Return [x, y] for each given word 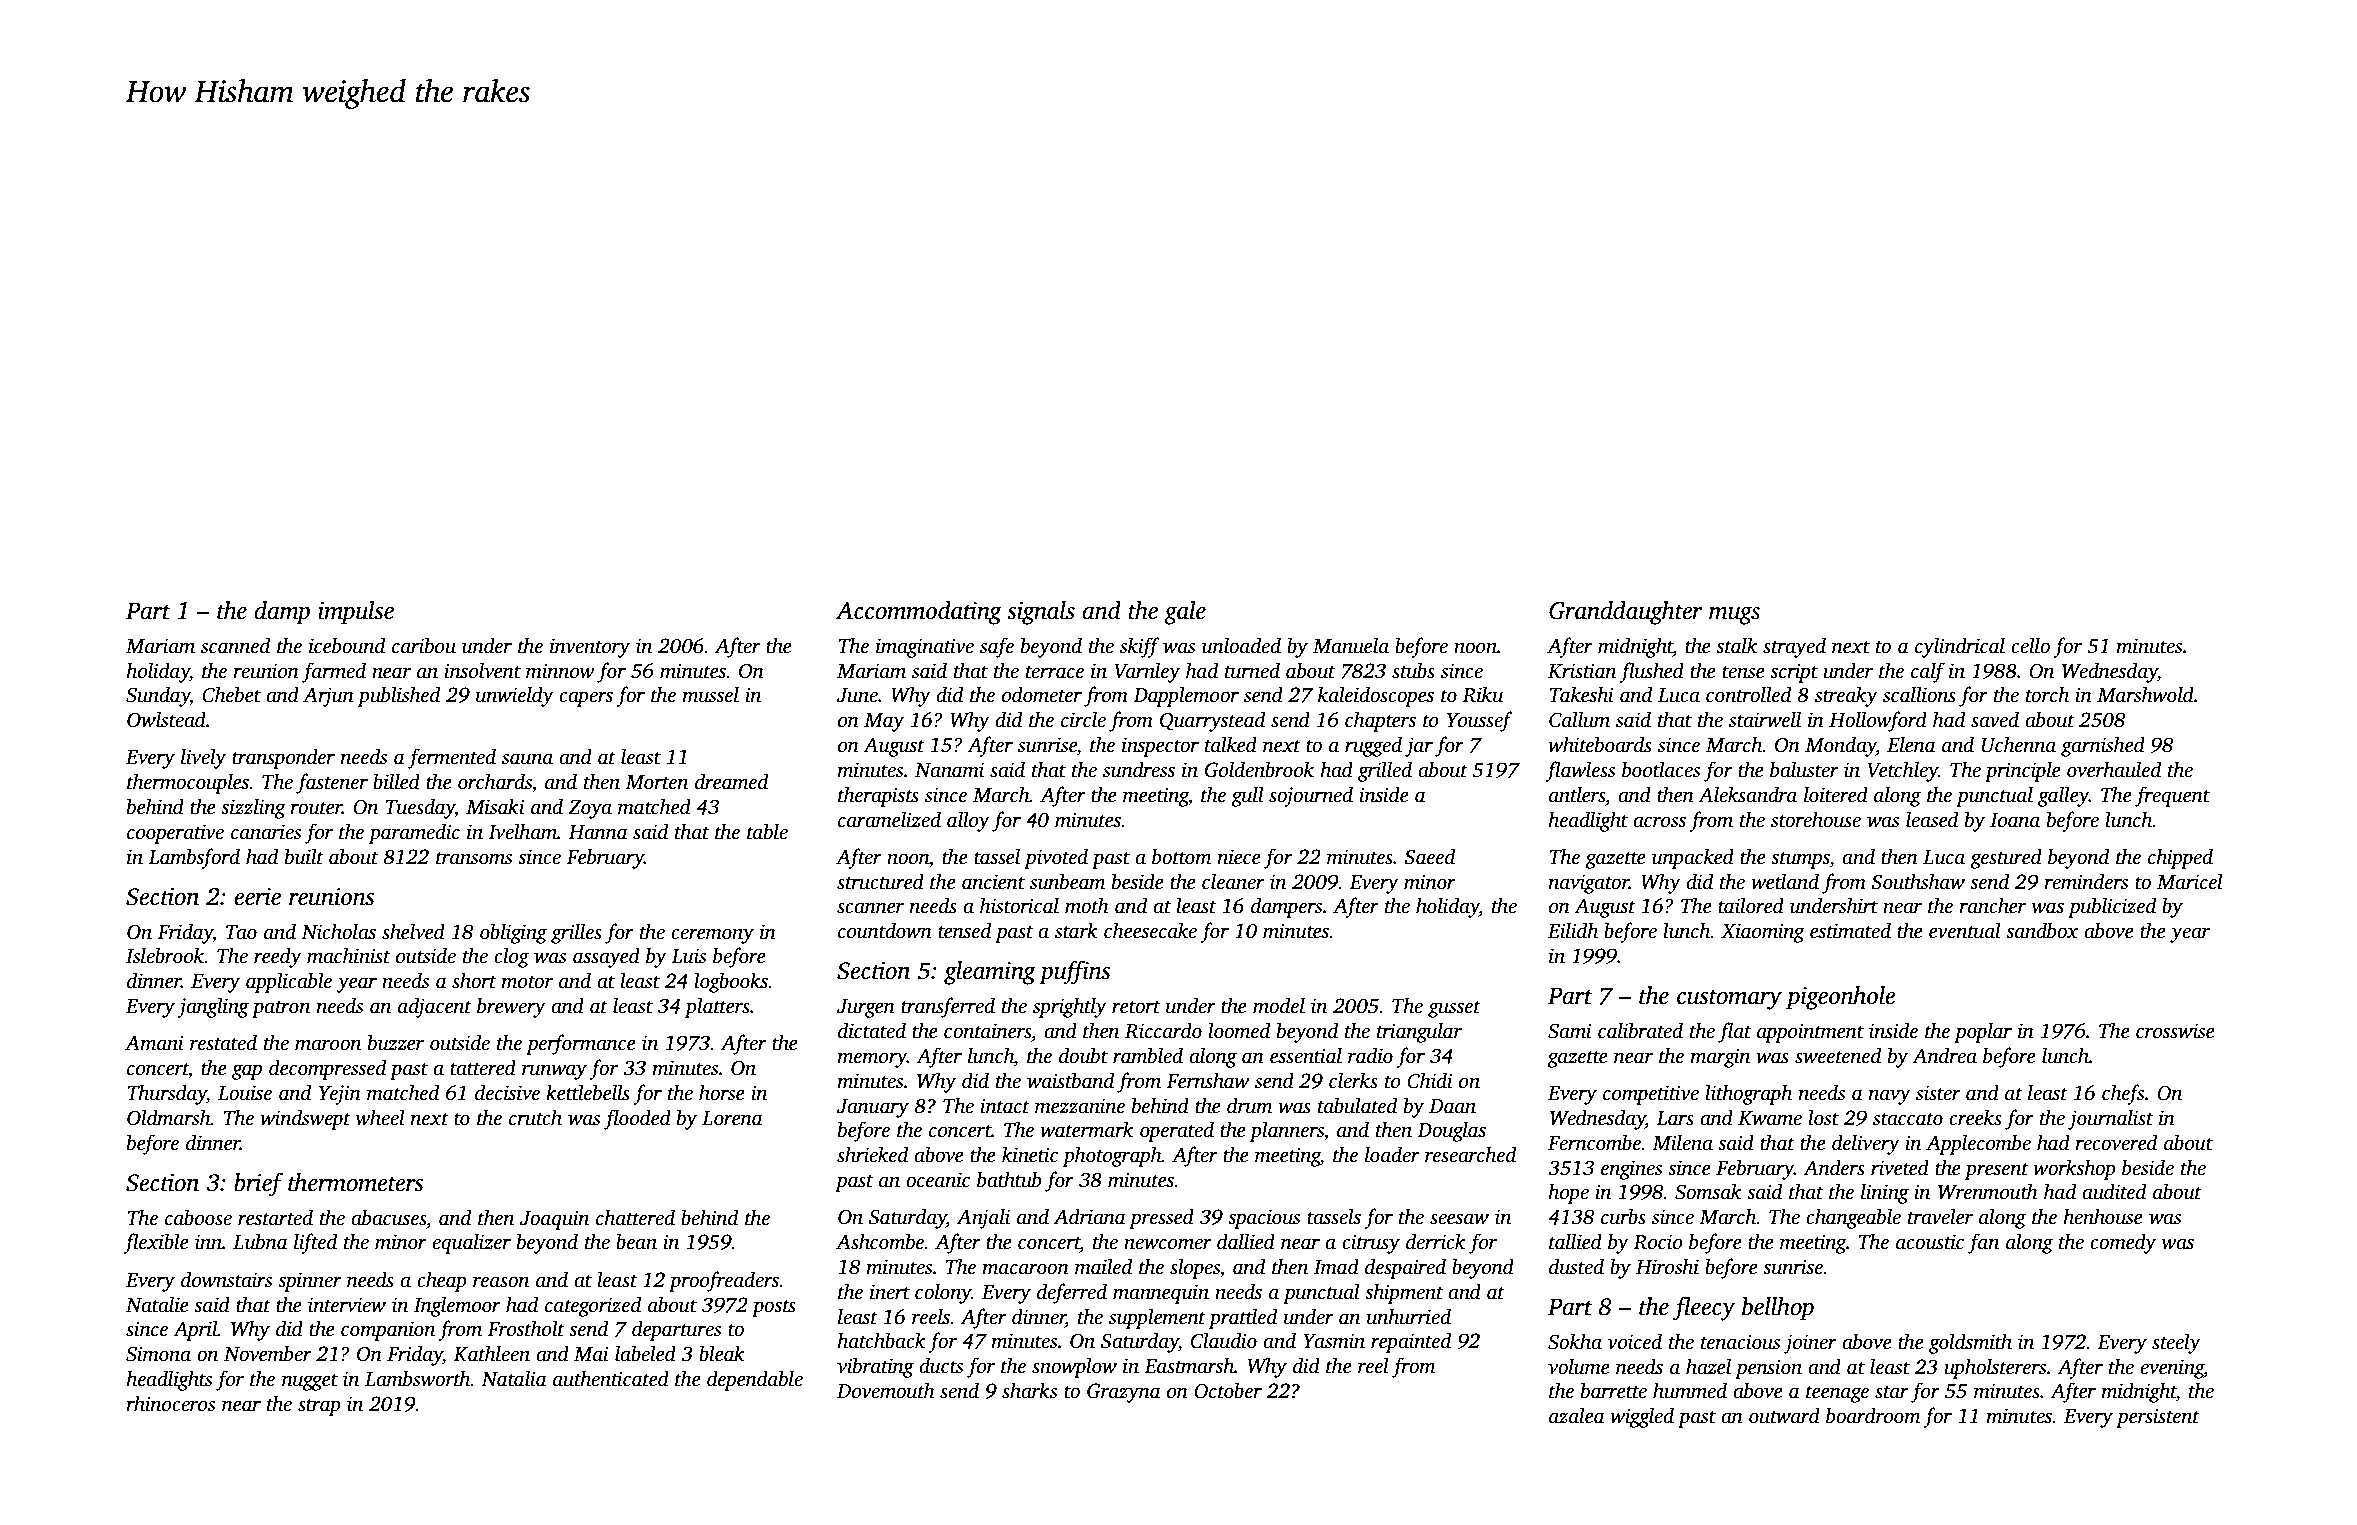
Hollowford [1878, 721]
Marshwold [2145, 694]
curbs [1623, 1216]
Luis [688, 956]
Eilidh [1573, 930]
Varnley [1147, 672]
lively [203, 758]
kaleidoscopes [1376, 696]
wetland [1785, 881]
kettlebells [588, 1092]
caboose [198, 1217]
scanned [235, 645]
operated [1177, 1131]
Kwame [1770, 1118]
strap [319, 1407]
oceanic [938, 1180]
